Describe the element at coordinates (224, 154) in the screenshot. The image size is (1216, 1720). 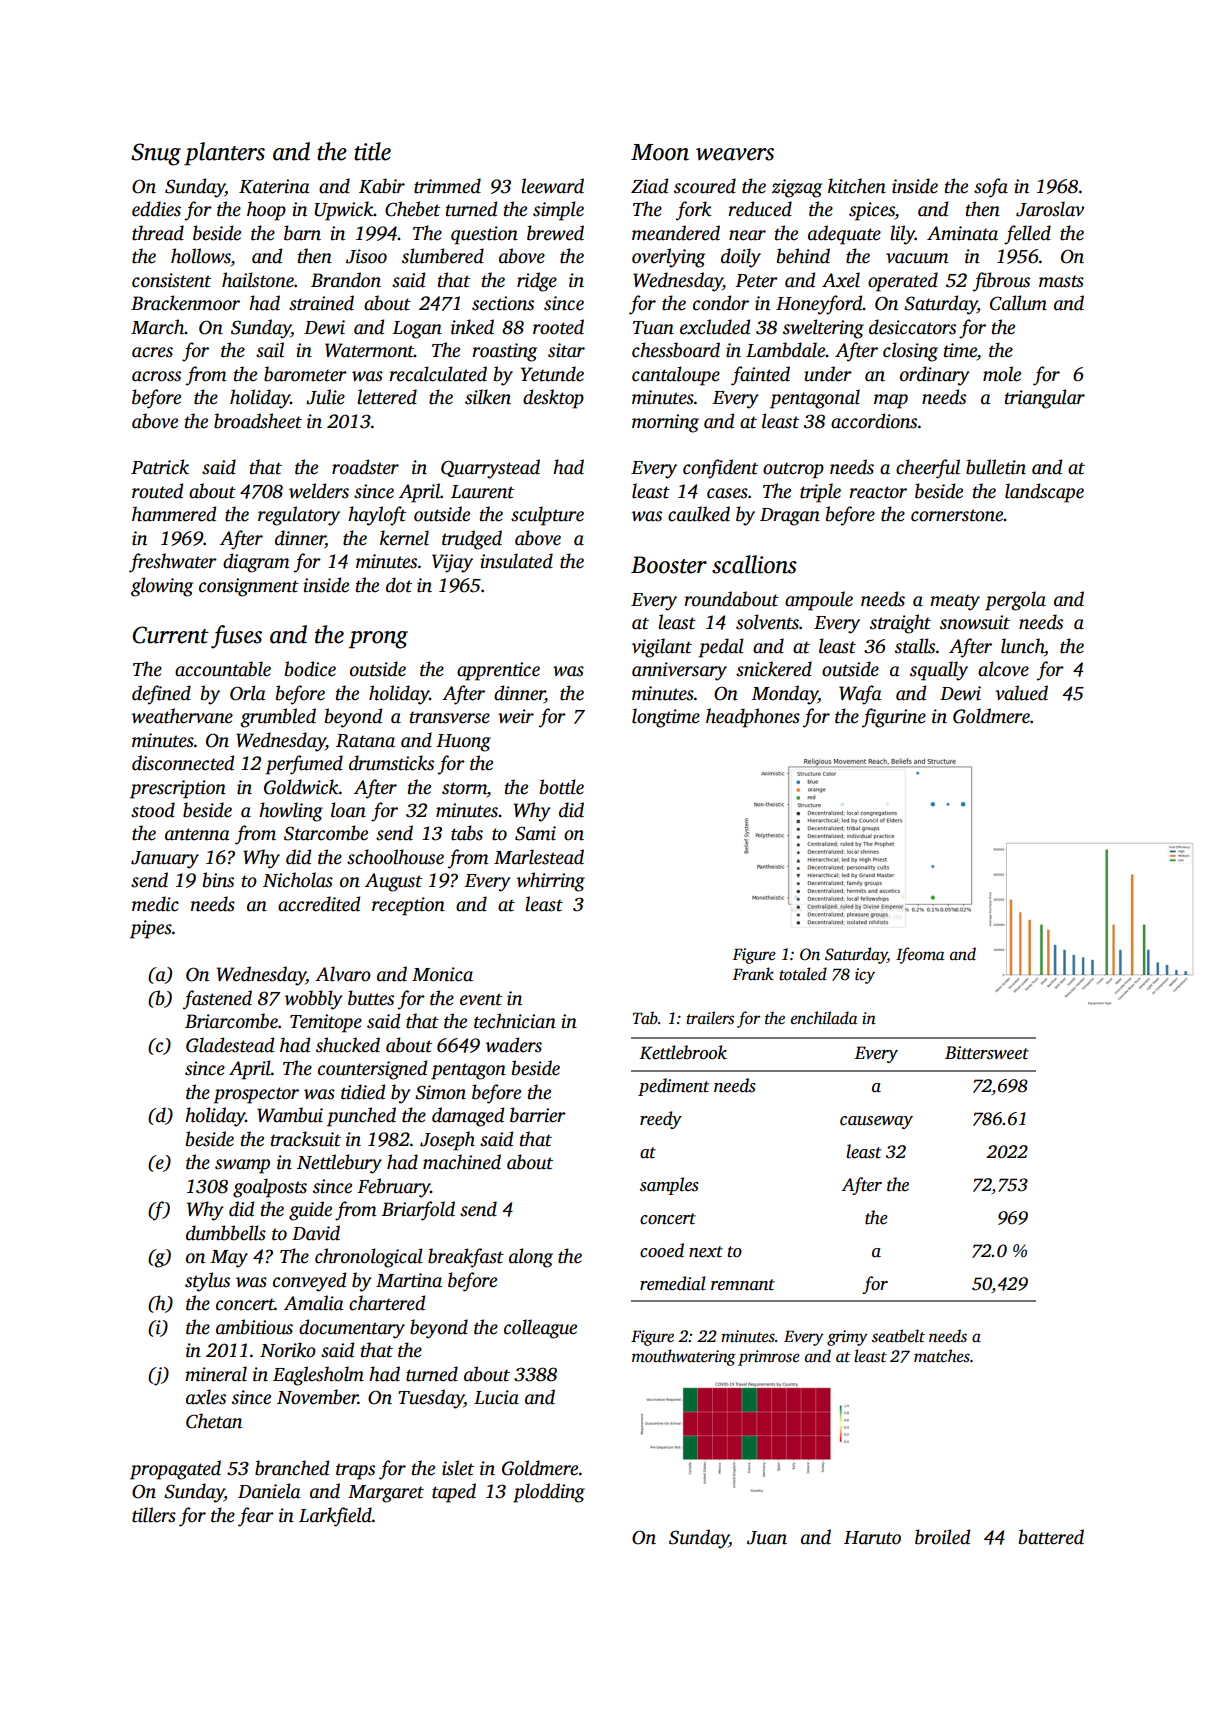
I see `planters` at that location.
